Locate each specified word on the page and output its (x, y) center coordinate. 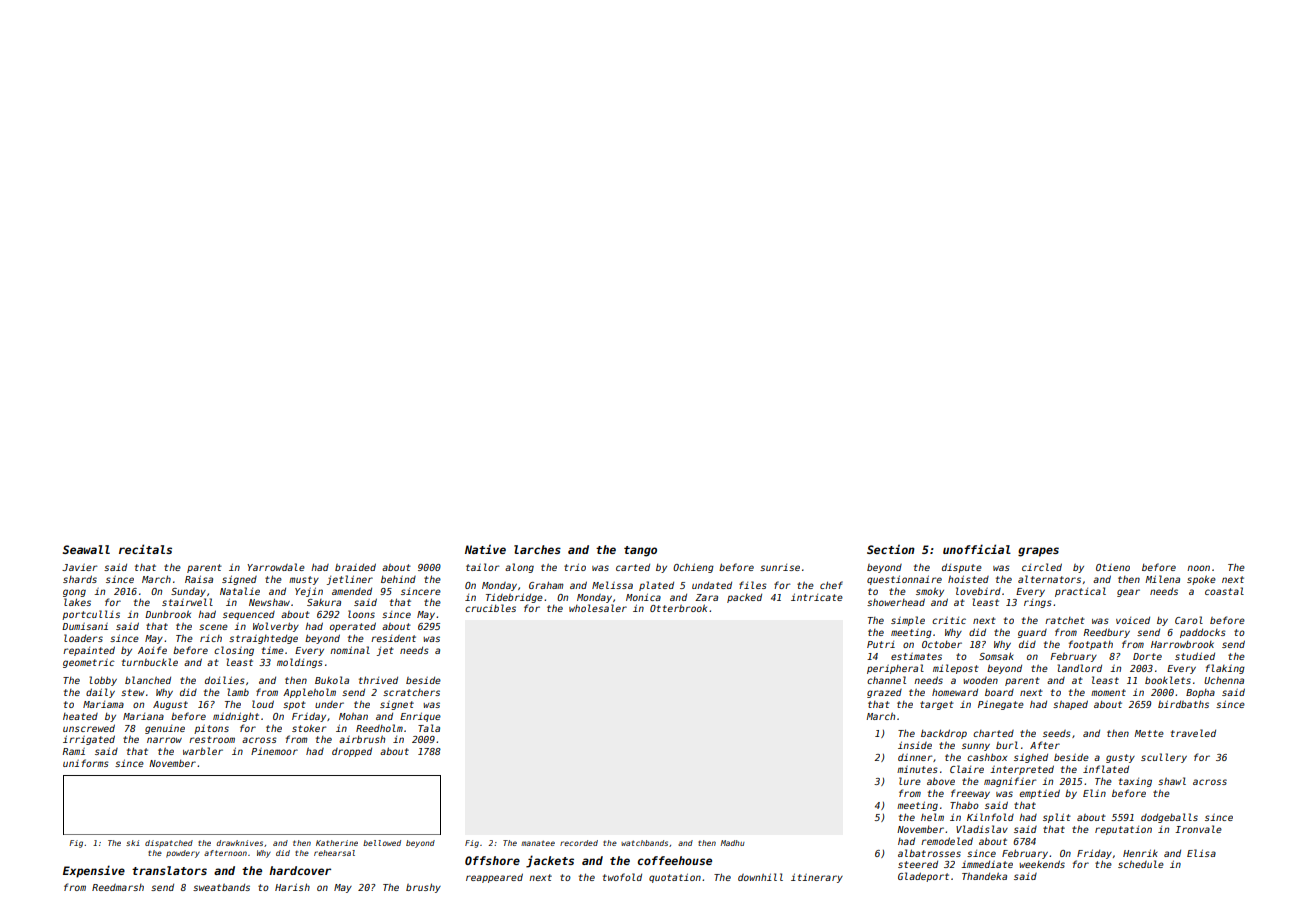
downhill (760, 877)
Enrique (420, 717)
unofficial (977, 549)
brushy (423, 888)
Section (891, 549)
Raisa (199, 579)
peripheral (895, 669)
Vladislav (982, 829)
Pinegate (1001, 705)
